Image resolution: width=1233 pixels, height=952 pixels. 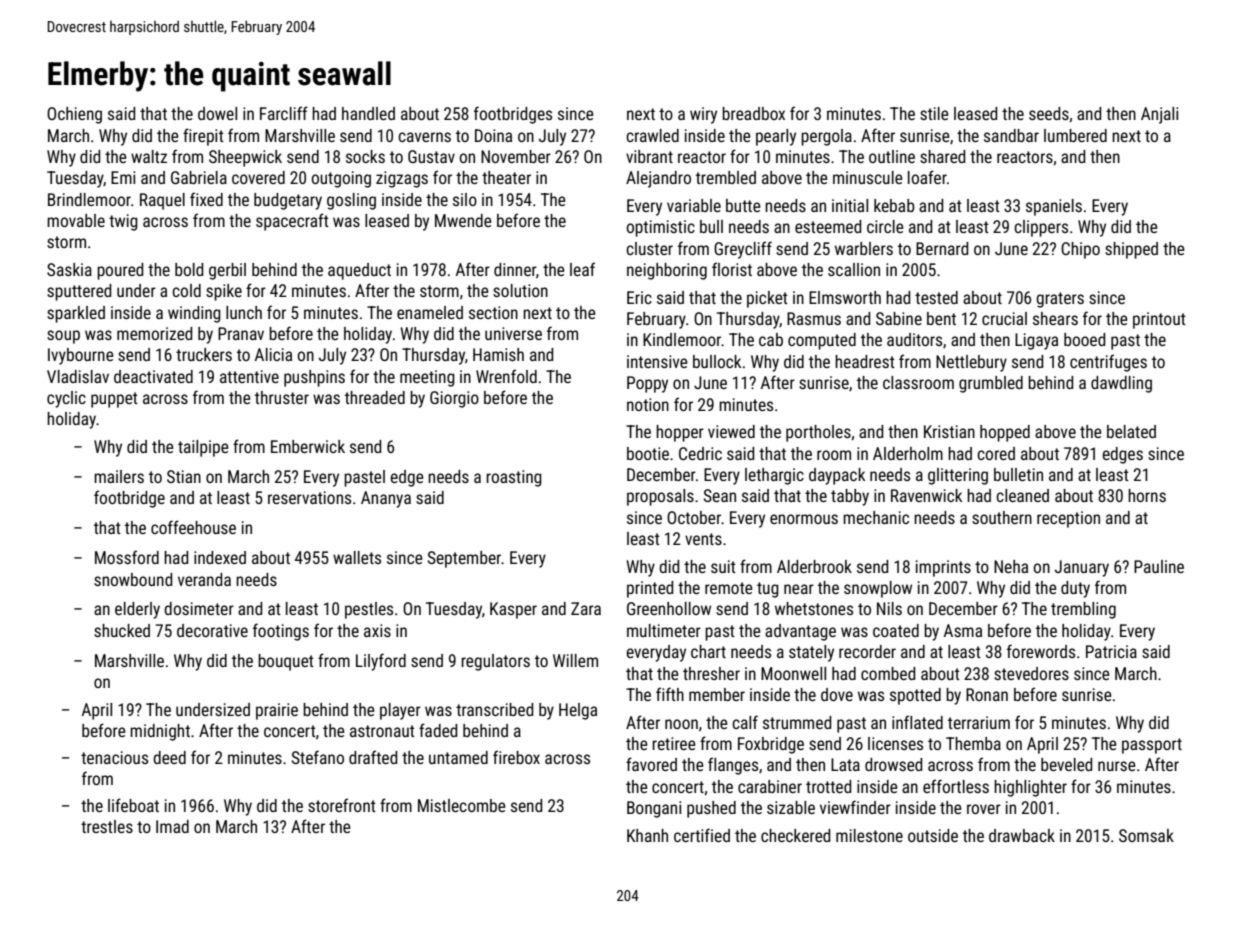 What do you see at coordinates (273, 354) in the image?
I see `Alicia` at bounding box center [273, 354].
